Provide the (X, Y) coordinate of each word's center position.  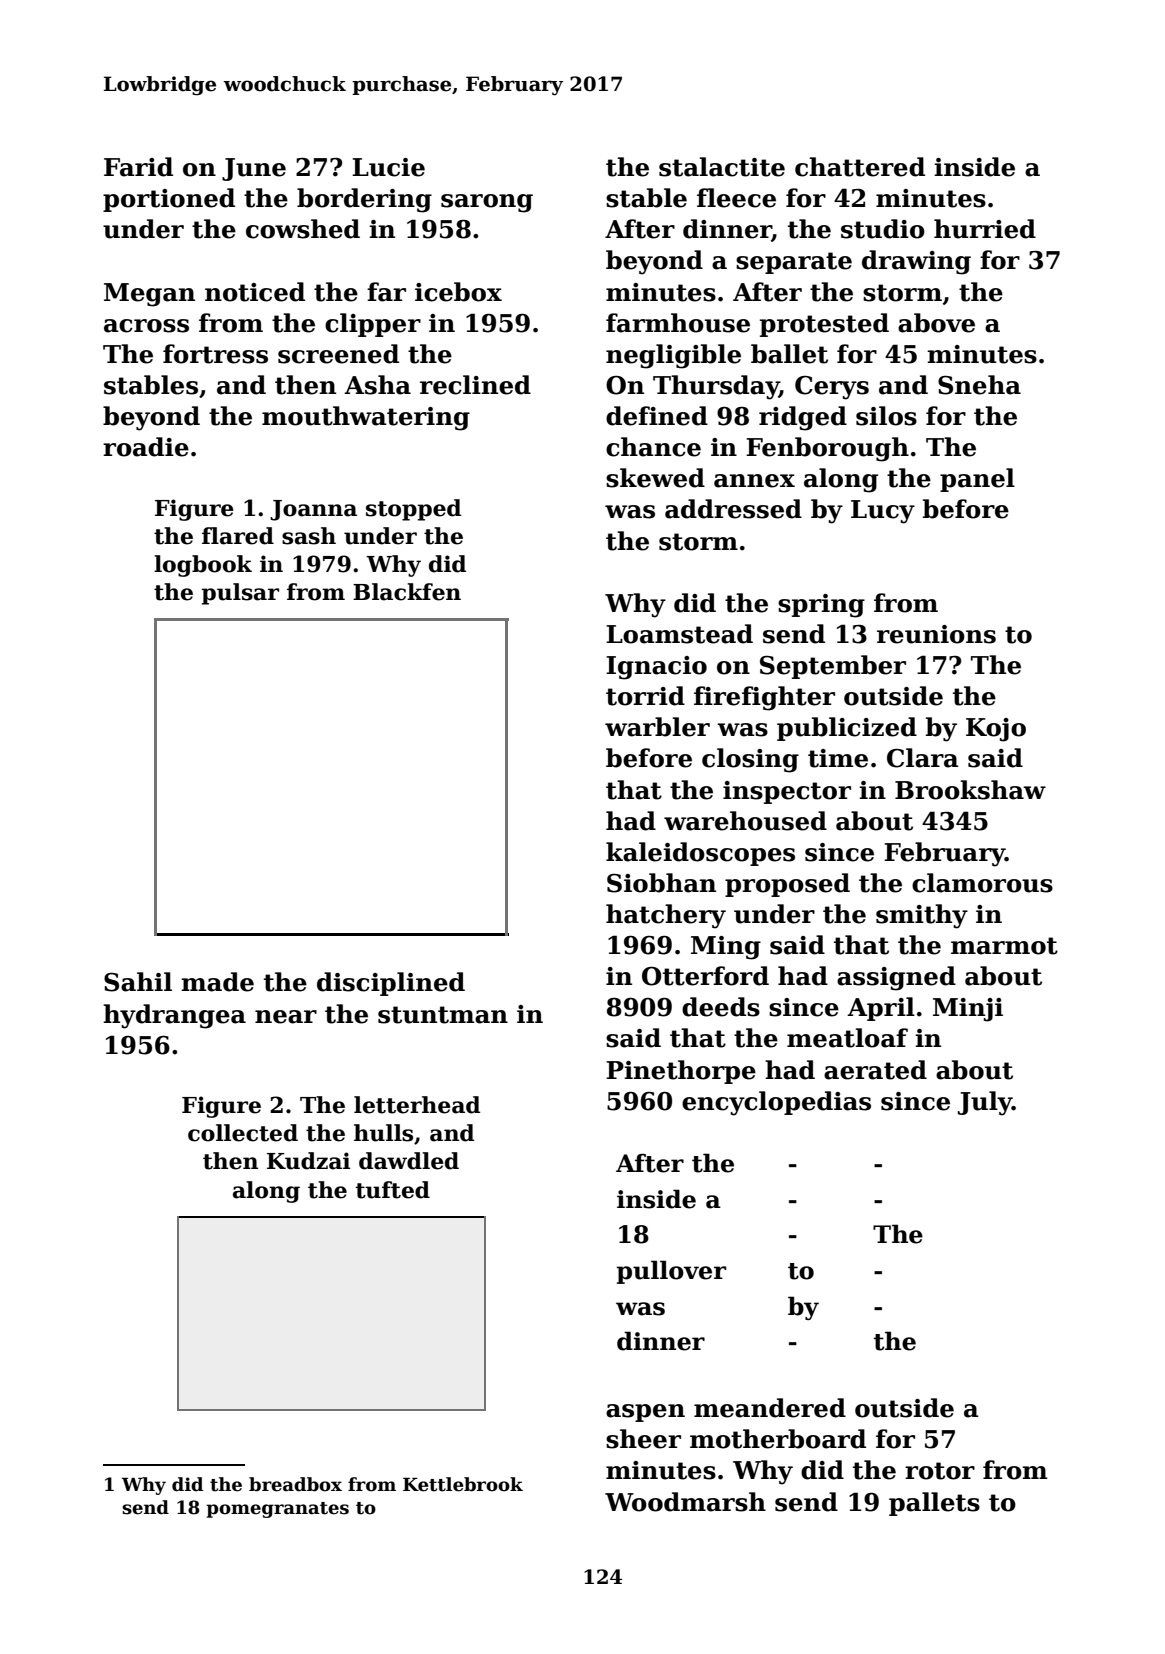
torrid (645, 696)
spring (821, 606)
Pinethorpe (681, 1072)
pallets (934, 1504)
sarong (487, 203)
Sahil (138, 982)
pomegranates (277, 1510)
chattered (860, 167)
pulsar (240, 594)
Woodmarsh (685, 1502)
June (254, 169)
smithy (922, 916)
